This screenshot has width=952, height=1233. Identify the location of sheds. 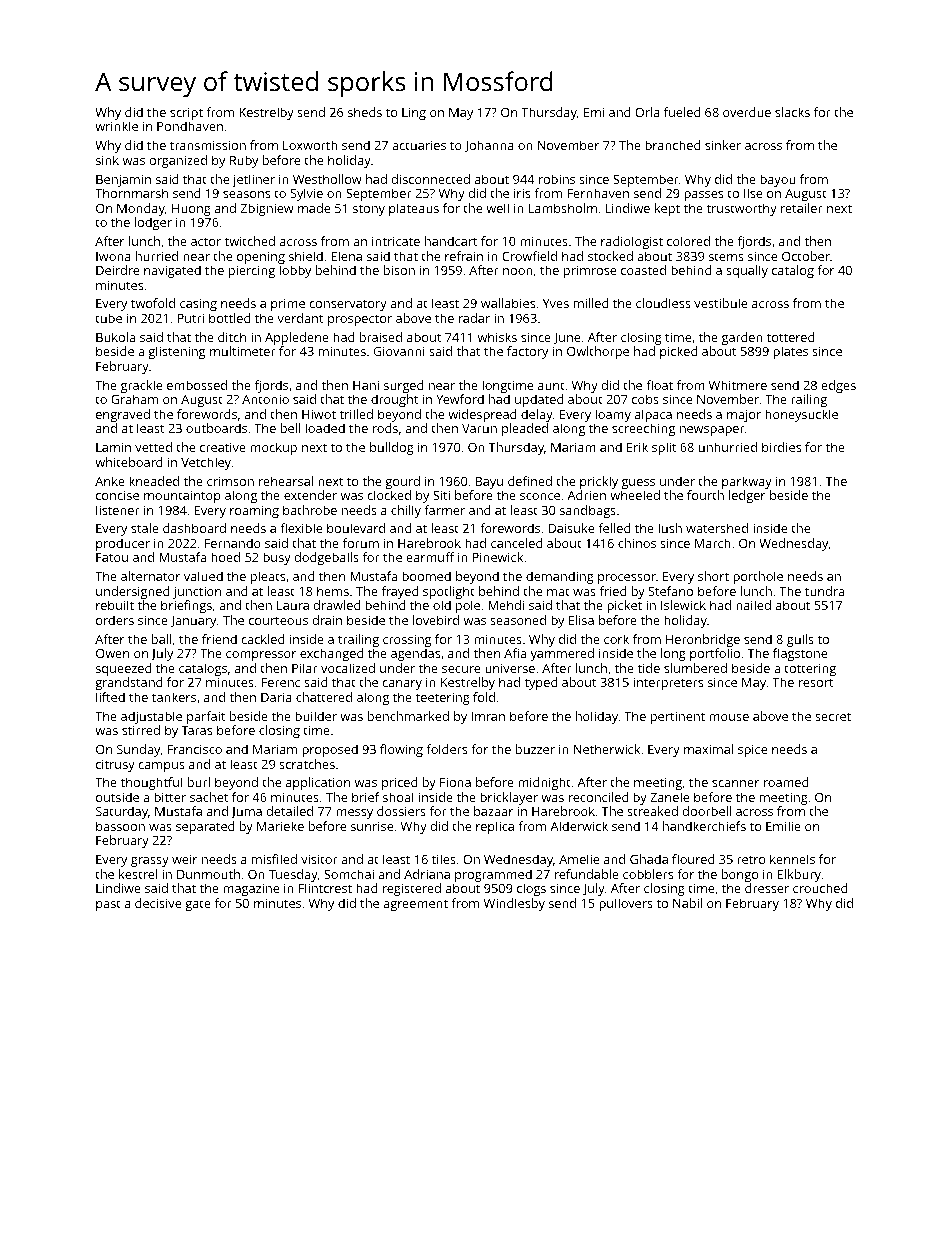
(365, 112).
